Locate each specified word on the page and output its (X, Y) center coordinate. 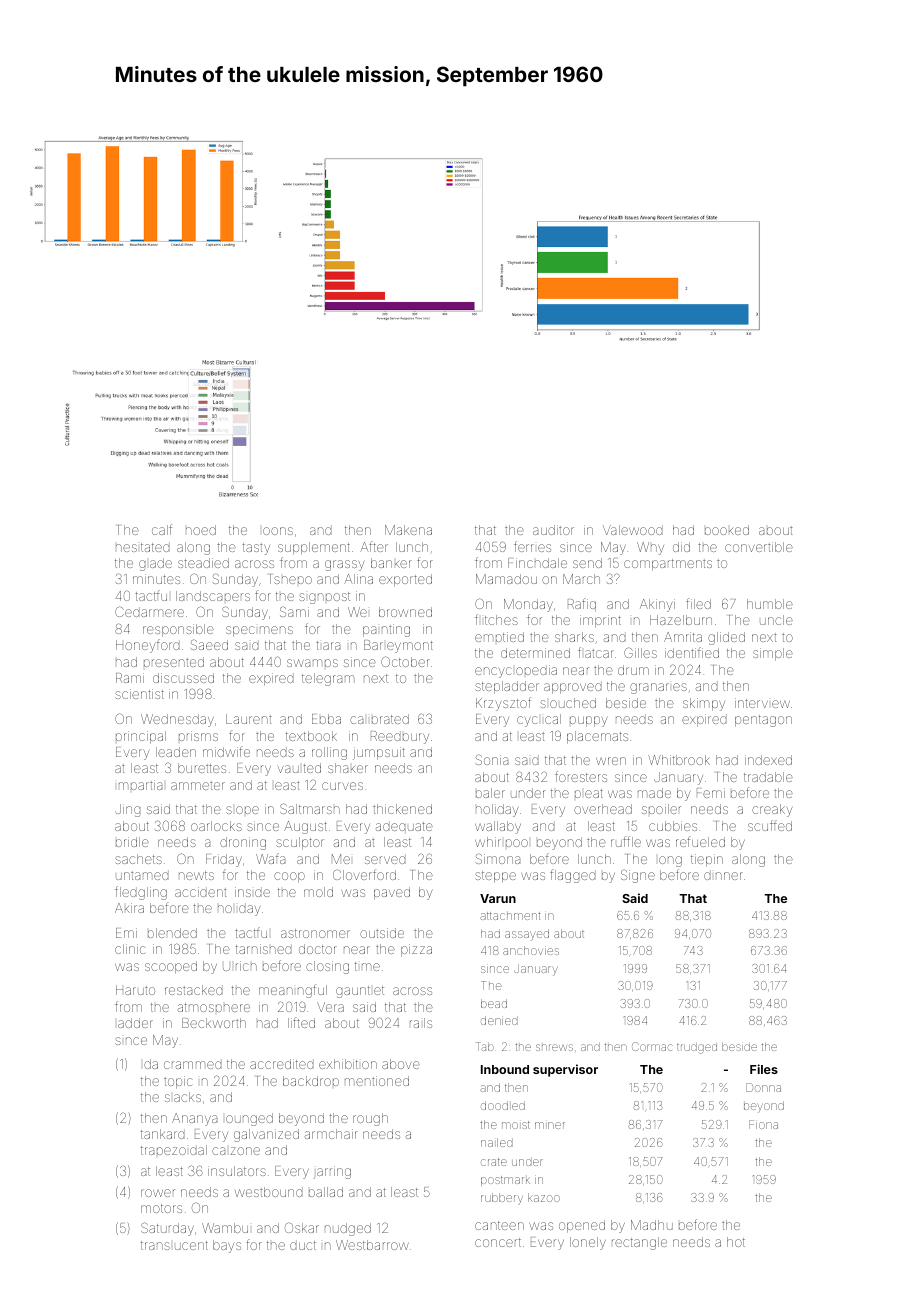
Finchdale (537, 563)
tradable (768, 777)
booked (727, 530)
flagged (572, 876)
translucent (174, 1245)
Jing (127, 810)
